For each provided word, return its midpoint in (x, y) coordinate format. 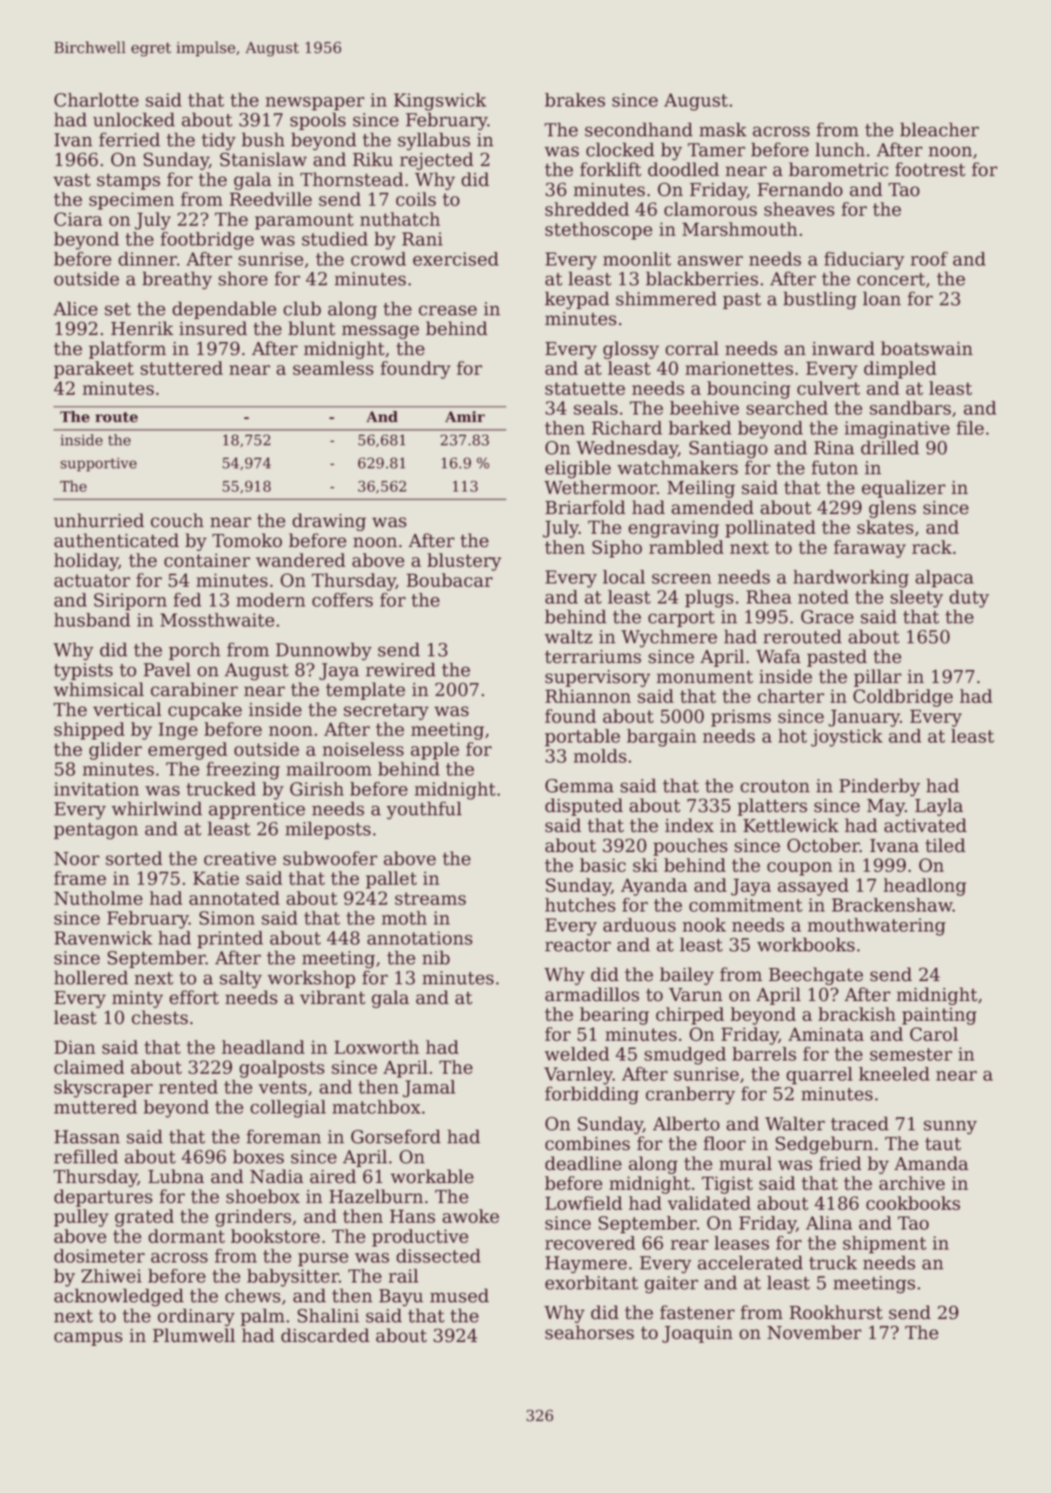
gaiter (671, 1285)
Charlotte (96, 100)
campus (88, 1339)
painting (939, 1016)
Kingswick (440, 102)
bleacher (939, 129)
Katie (216, 878)
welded (577, 1054)
